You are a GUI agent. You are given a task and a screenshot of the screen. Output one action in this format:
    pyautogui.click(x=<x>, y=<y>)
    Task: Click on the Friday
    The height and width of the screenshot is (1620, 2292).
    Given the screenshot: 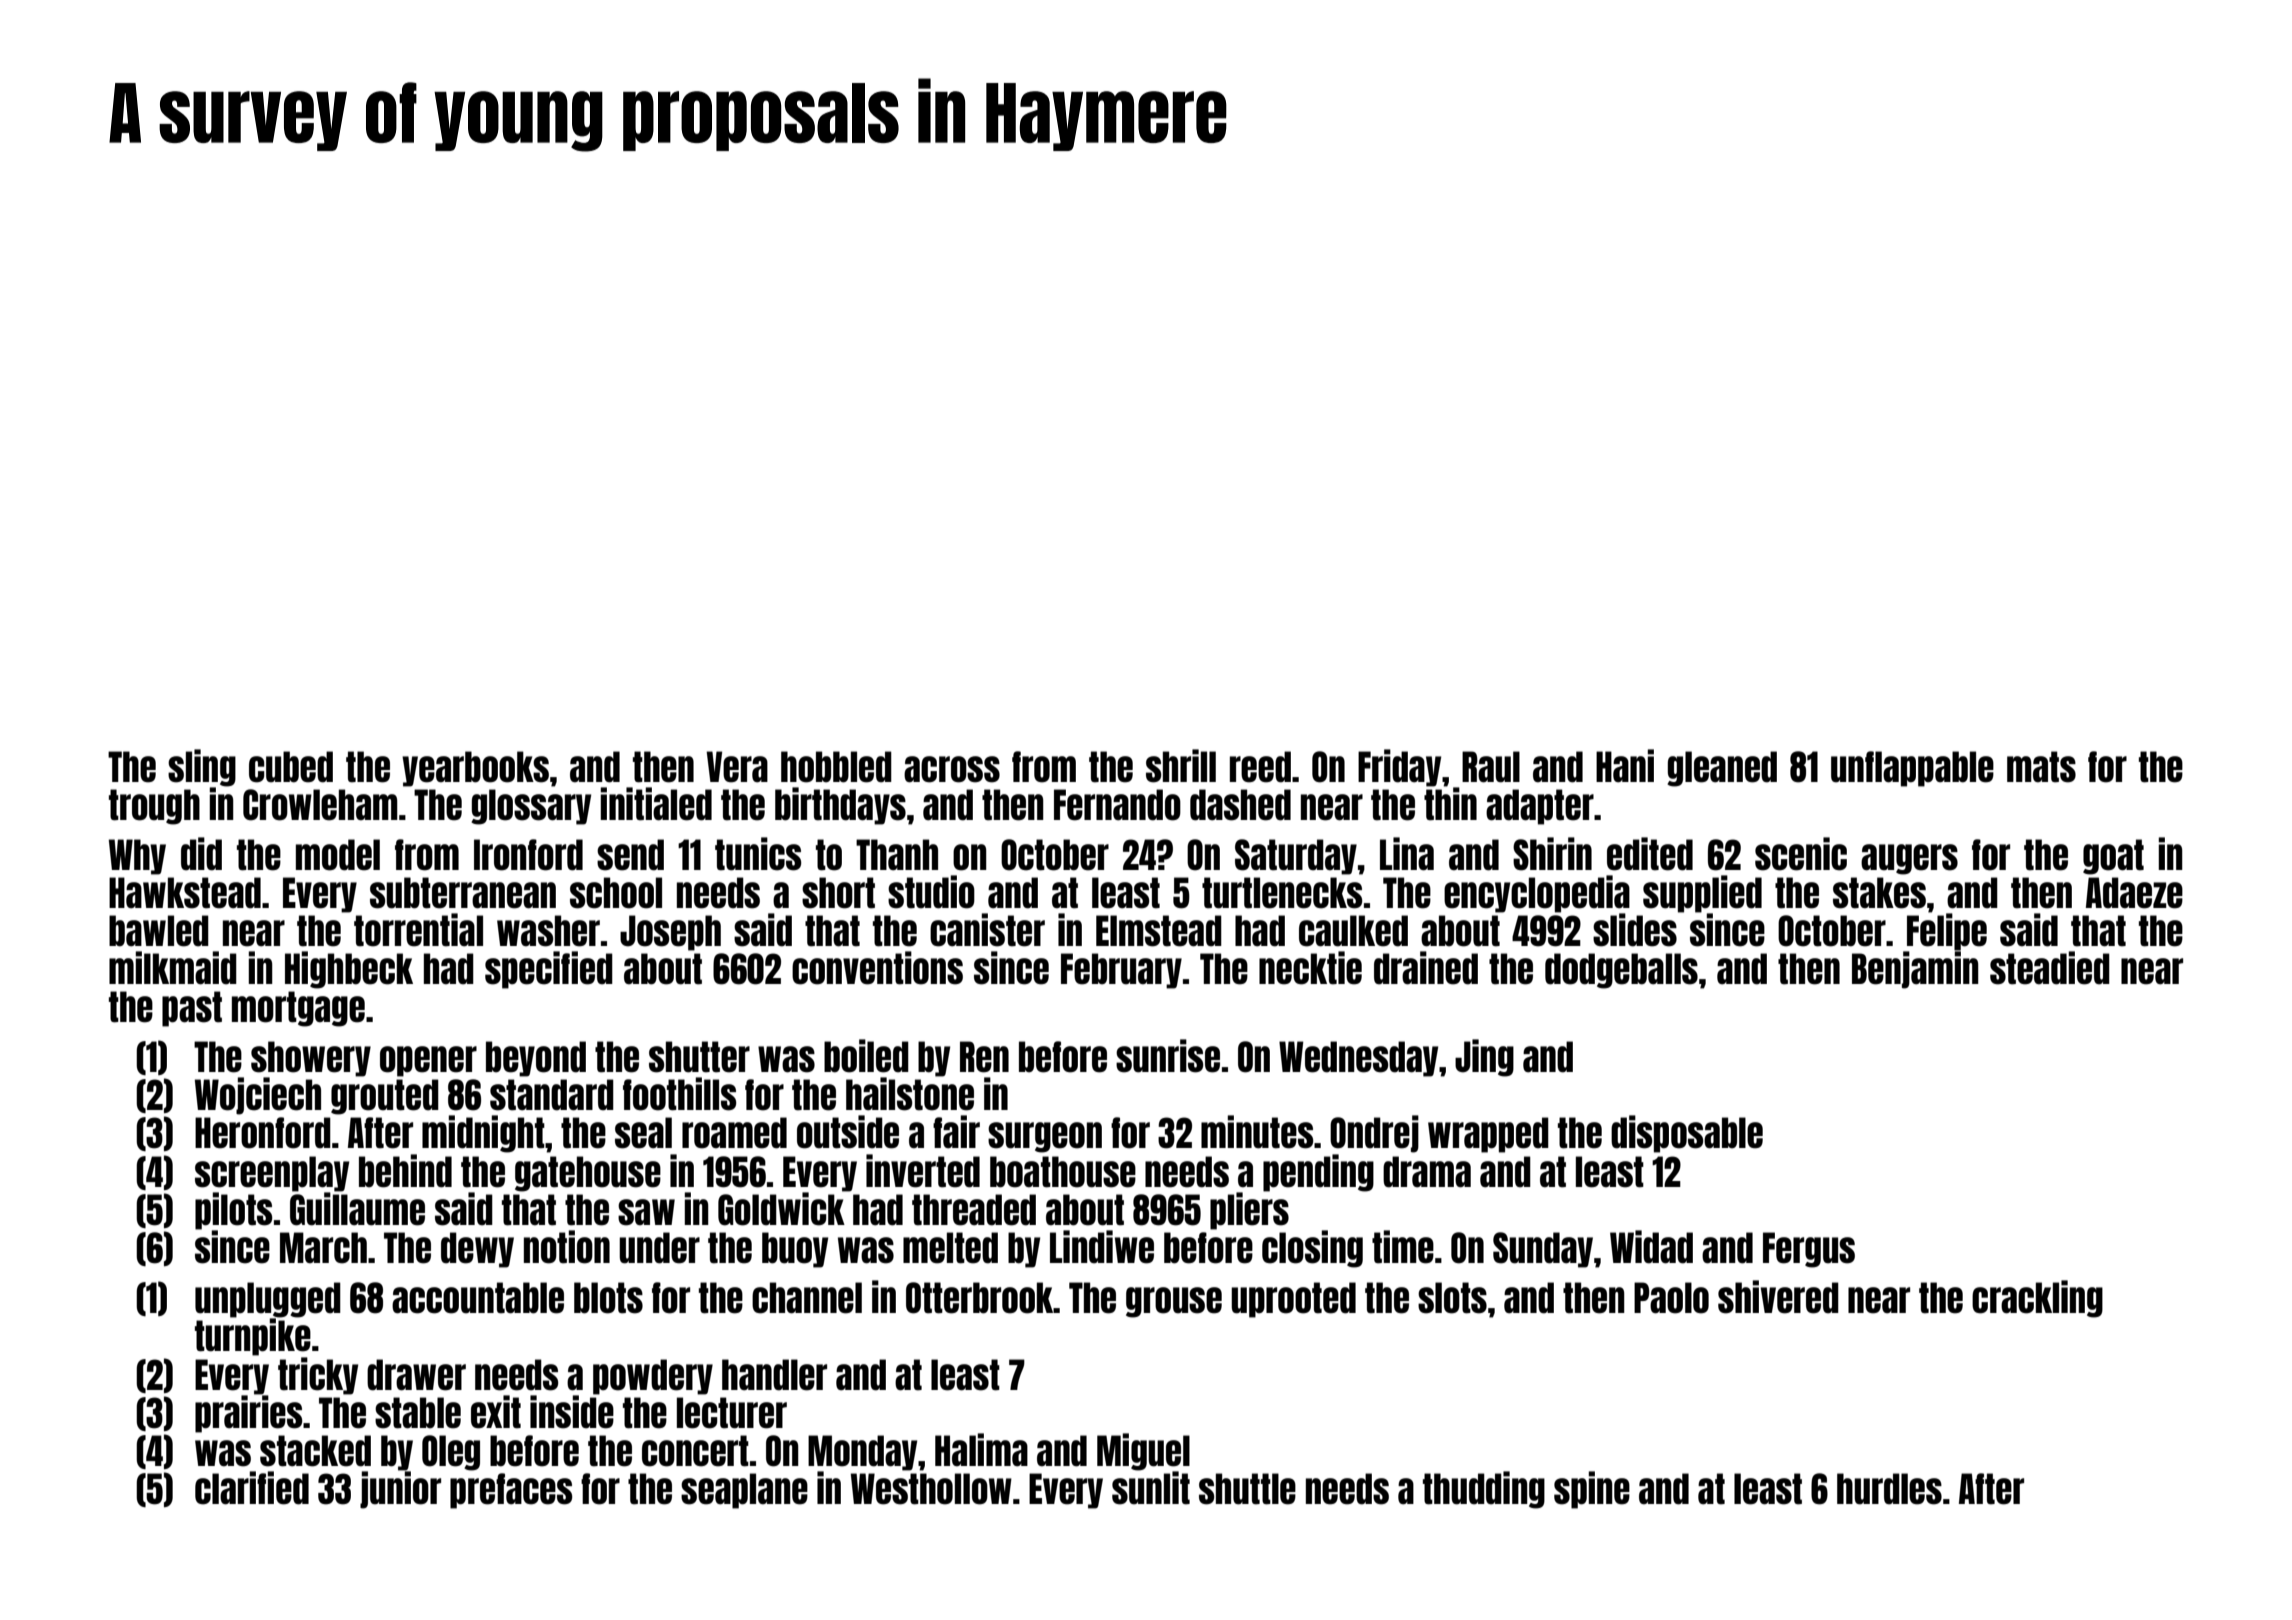 What is the action you would take?
    pyautogui.click(x=1399, y=768)
